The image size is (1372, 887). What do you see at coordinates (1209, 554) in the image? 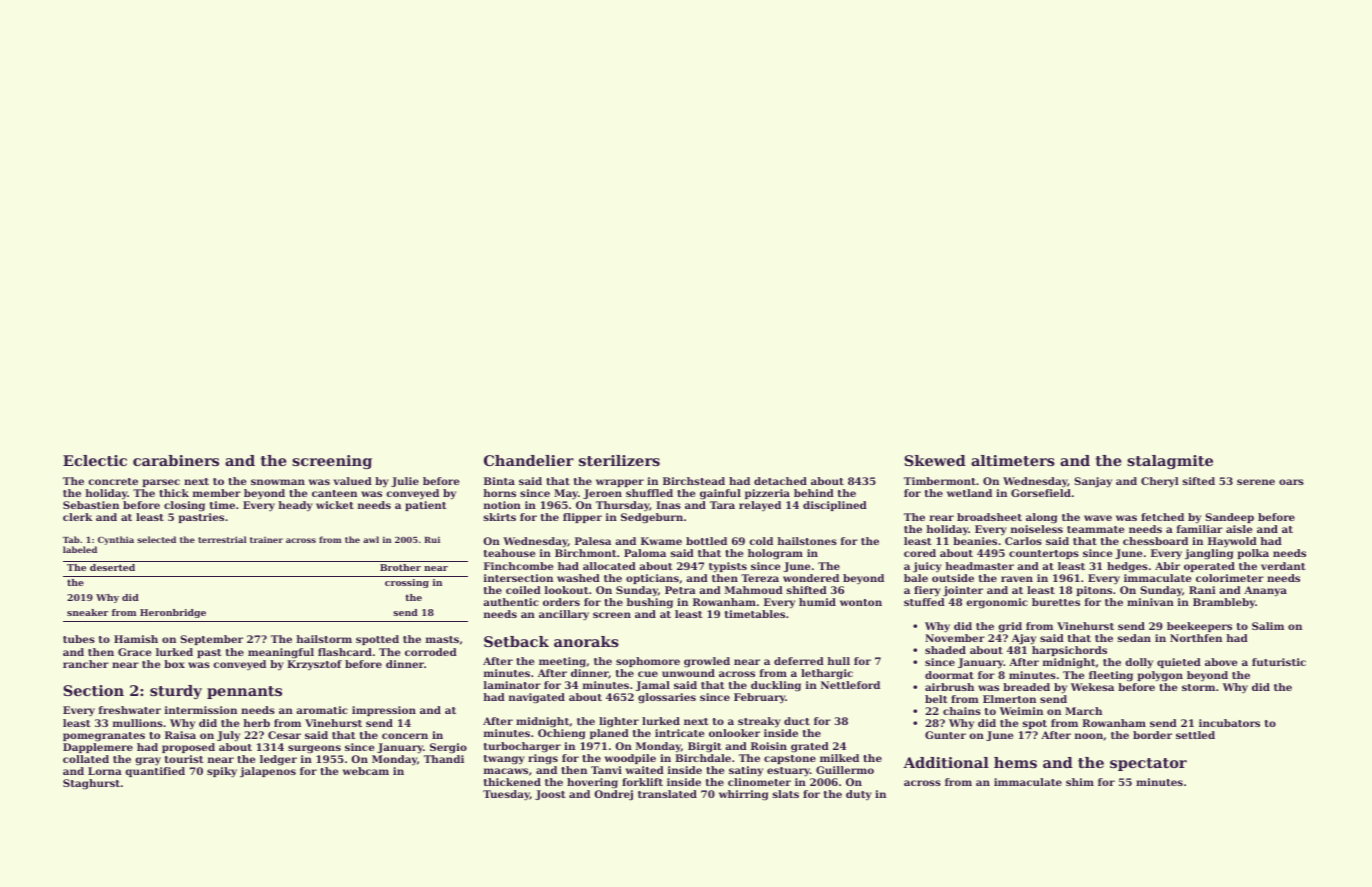
I see `jangling` at bounding box center [1209, 554].
